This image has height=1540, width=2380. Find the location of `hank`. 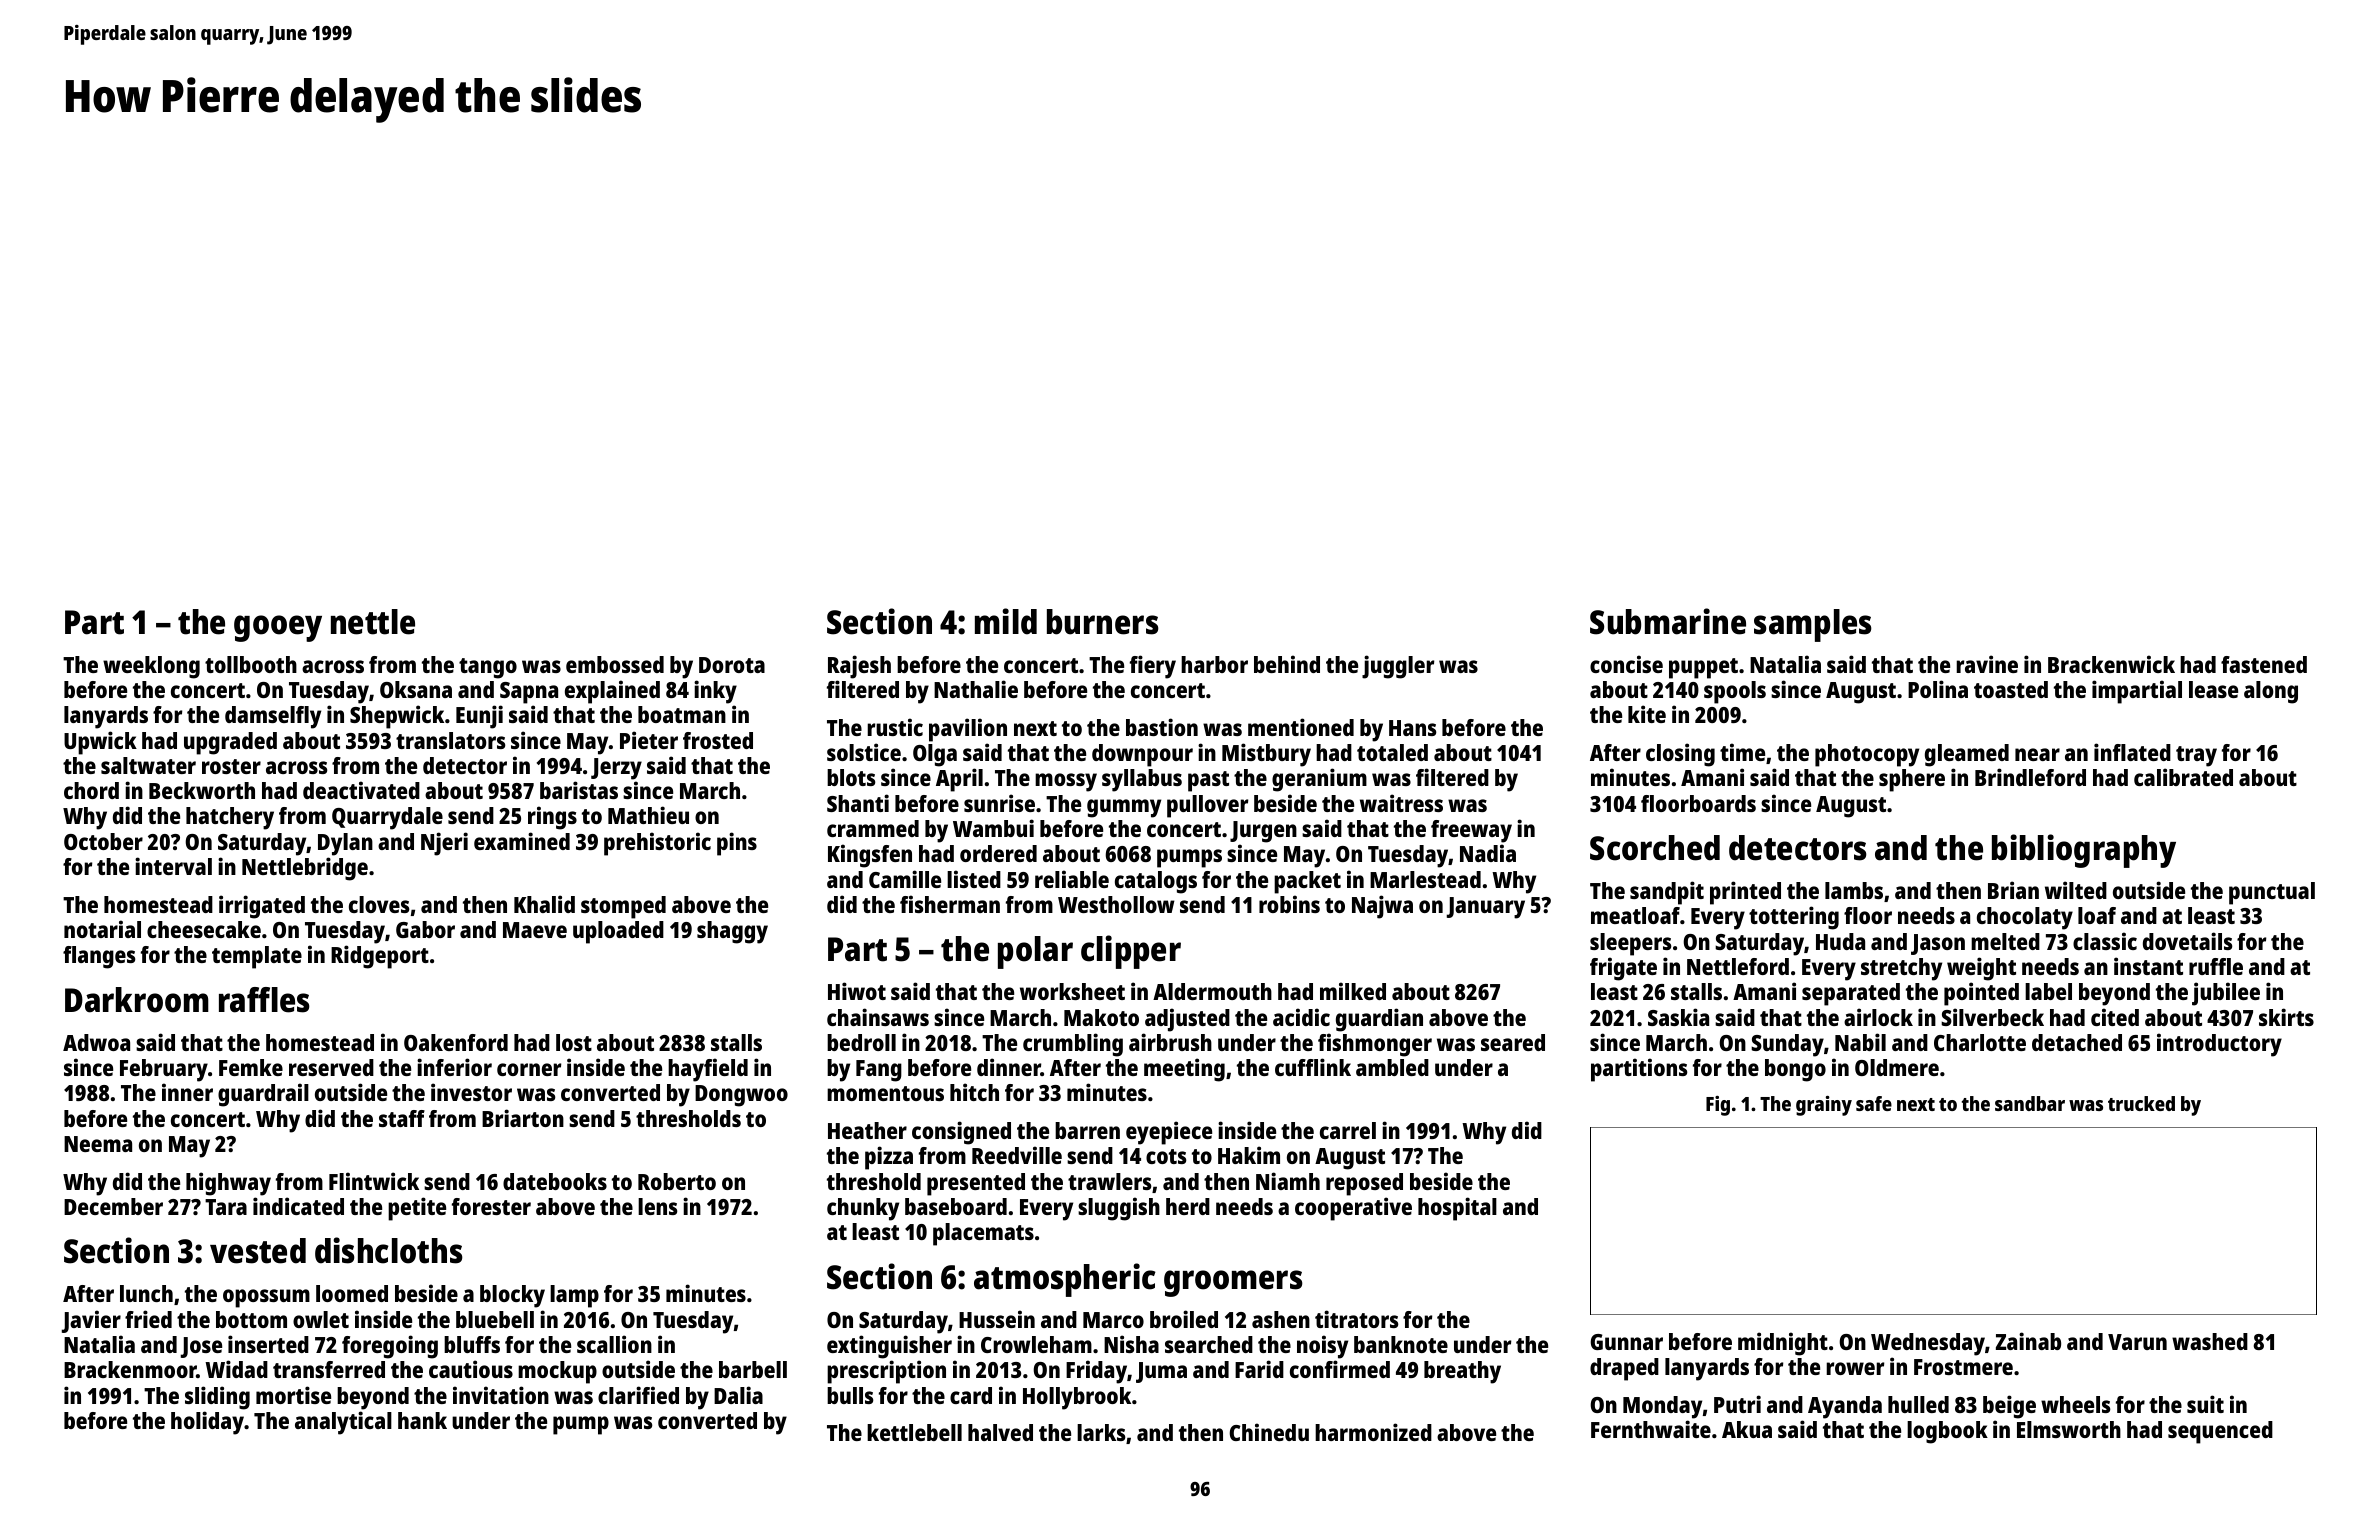

hank is located at coordinates (422, 1420).
